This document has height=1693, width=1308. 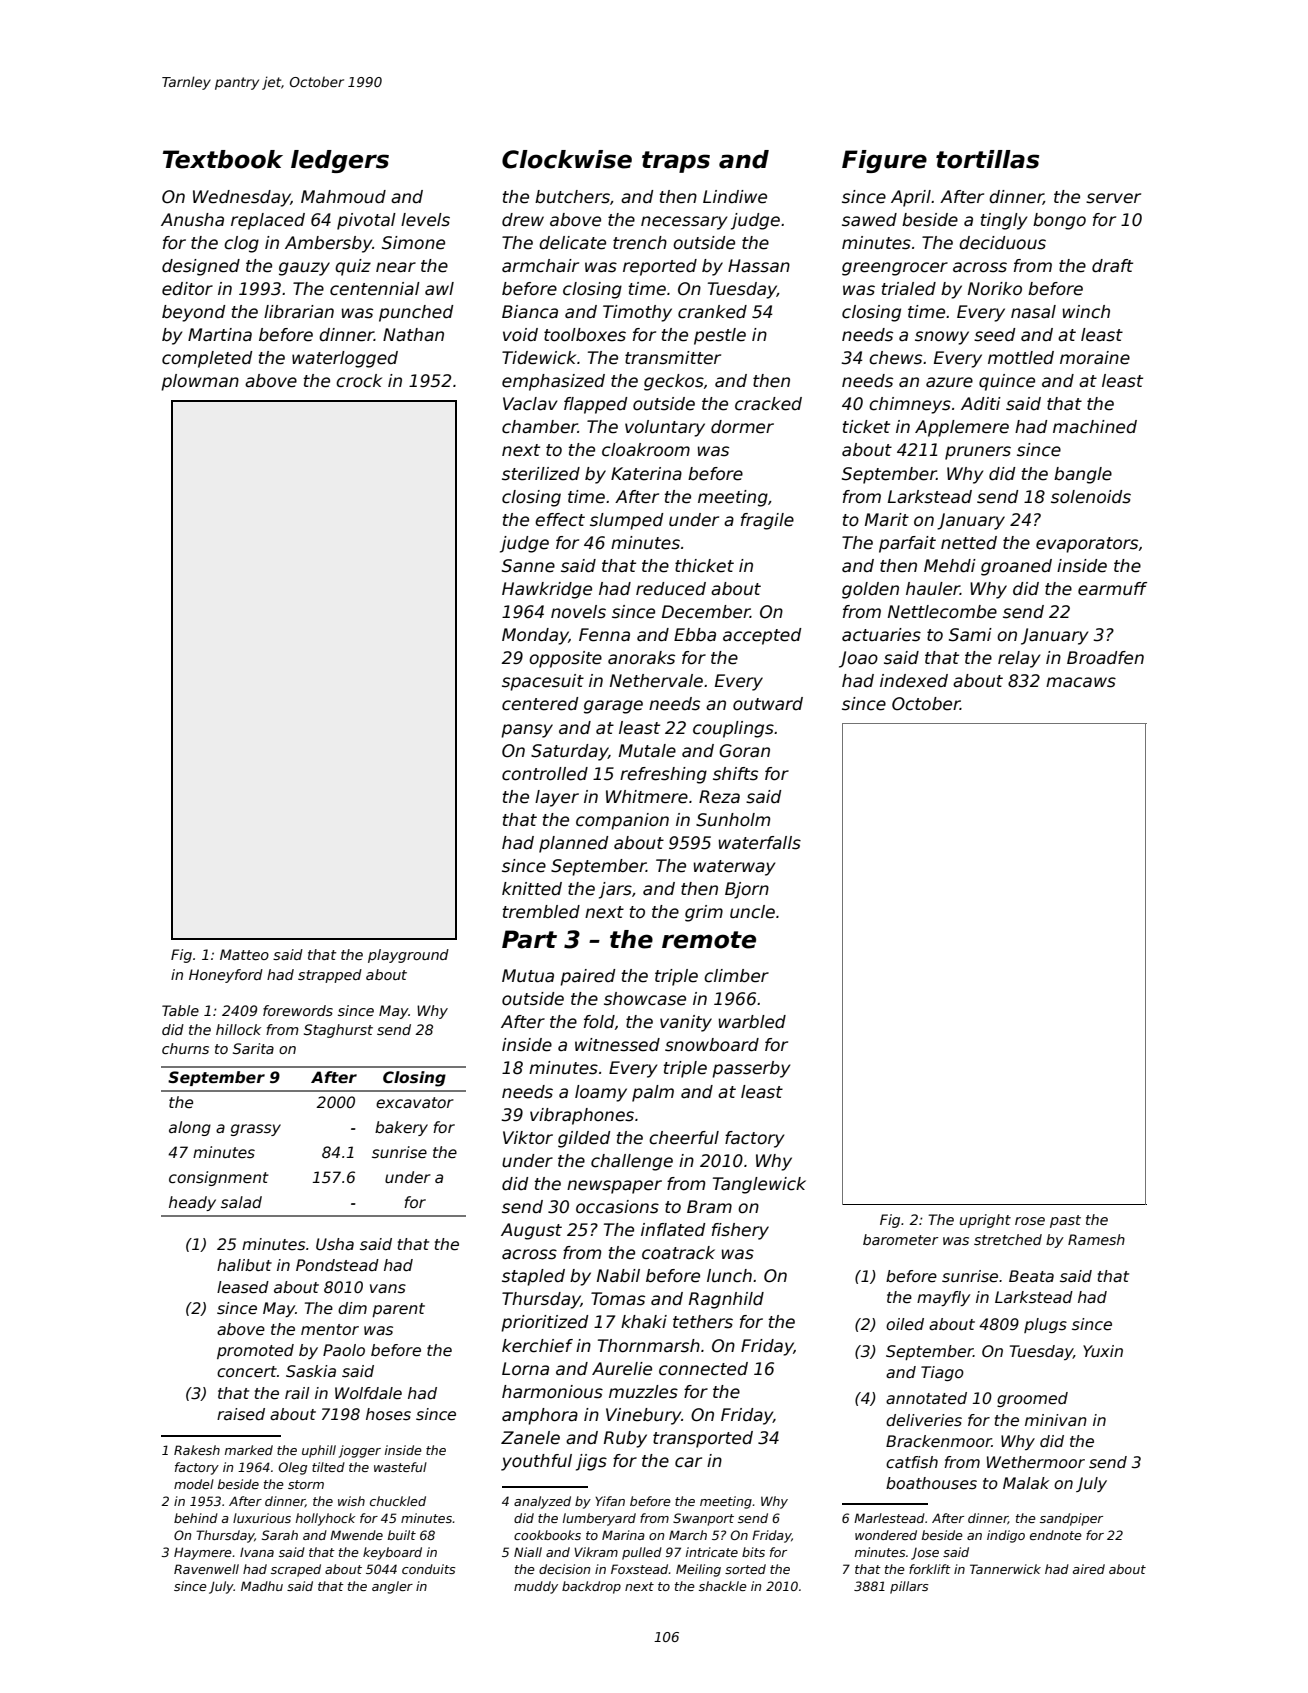 What do you see at coordinates (337, 1265) in the document?
I see `Pondstead` at bounding box center [337, 1265].
